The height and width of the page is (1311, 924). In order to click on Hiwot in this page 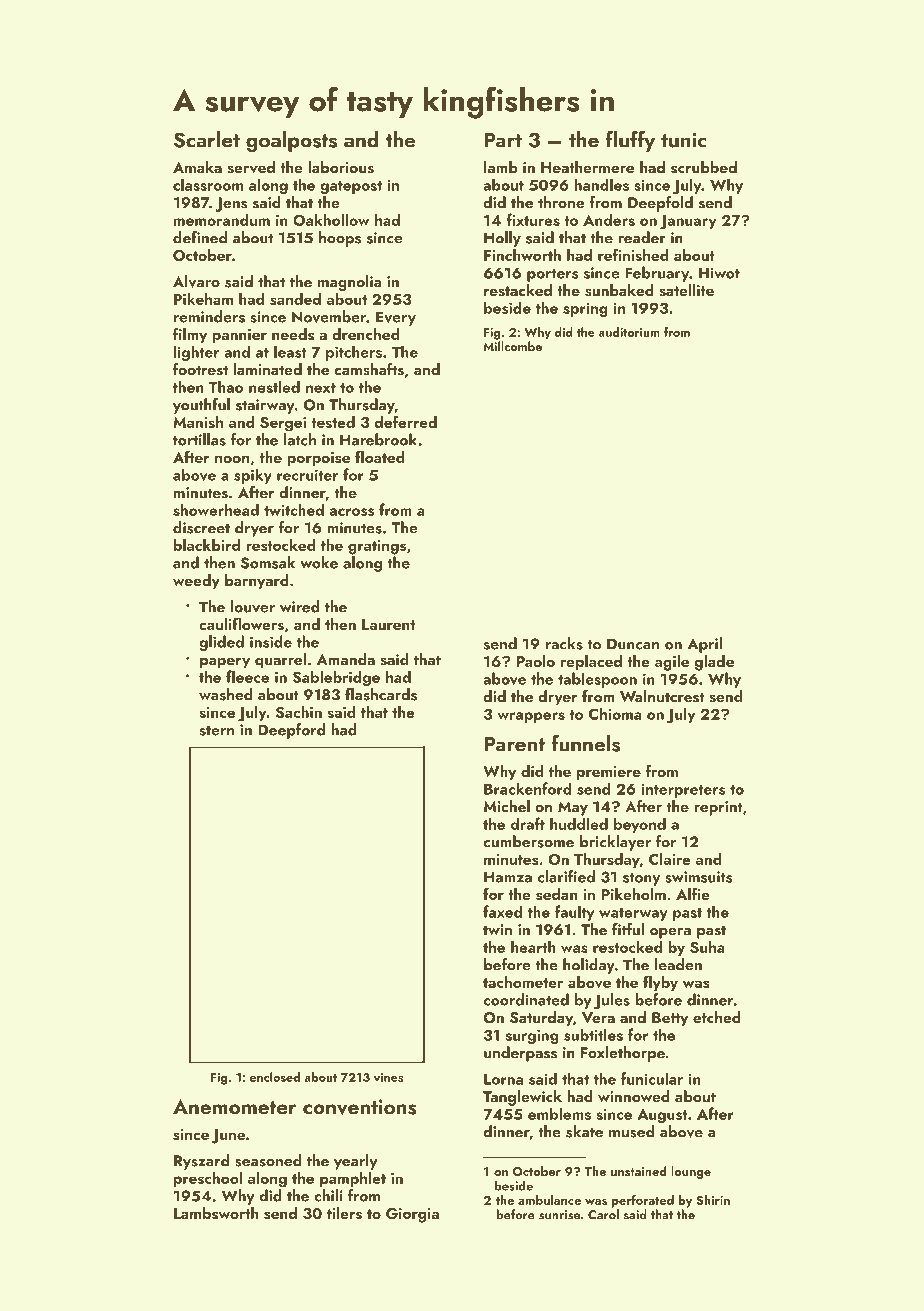, I will do `click(719, 273)`.
